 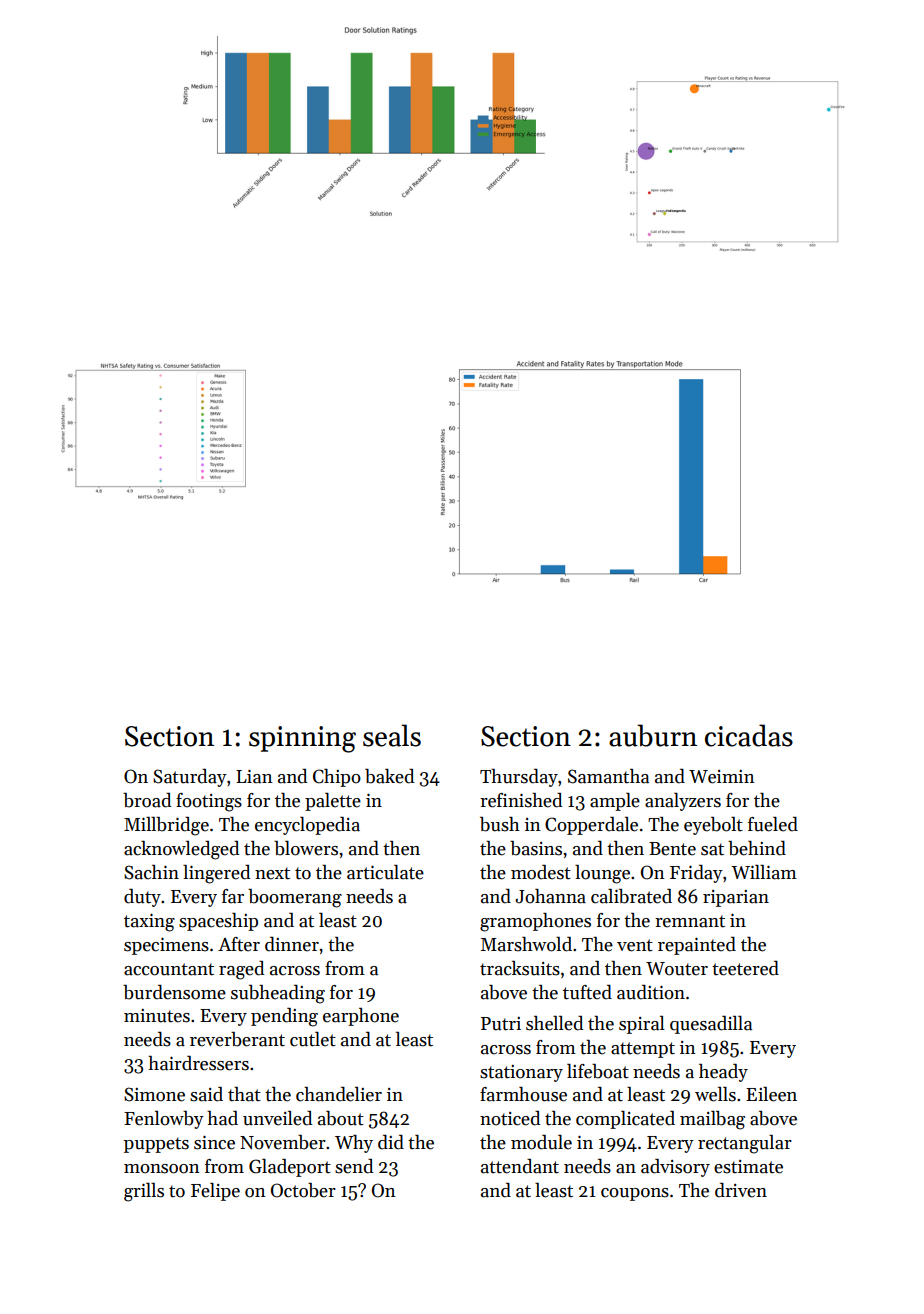 What do you see at coordinates (608, 776) in the page?
I see `Samantha` at bounding box center [608, 776].
